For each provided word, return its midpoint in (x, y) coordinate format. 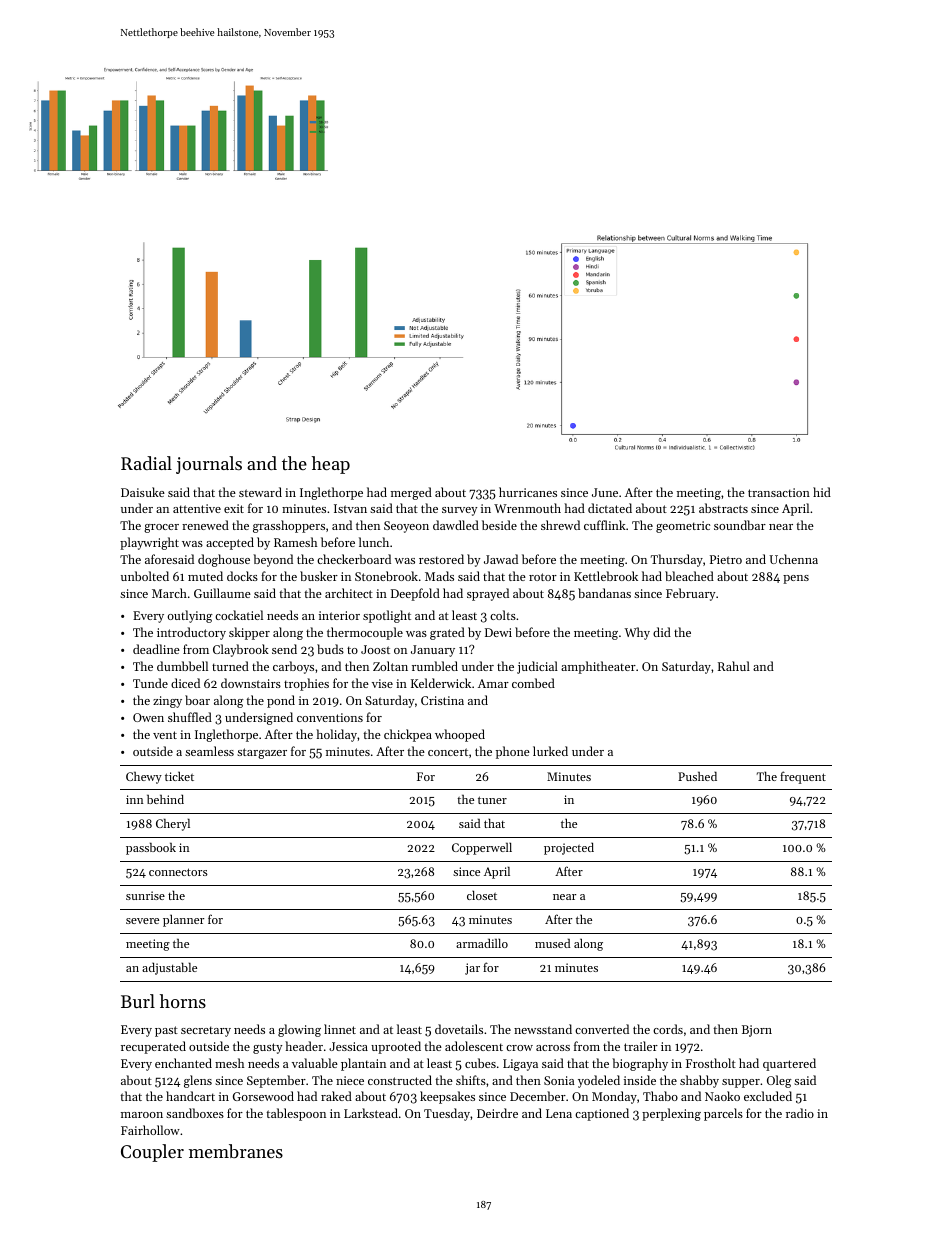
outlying (190, 616)
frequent (803, 777)
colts (503, 615)
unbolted (145, 576)
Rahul (734, 666)
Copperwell (482, 848)
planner (183, 920)
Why (637, 633)
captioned (602, 1114)
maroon (142, 1115)
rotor (543, 577)
